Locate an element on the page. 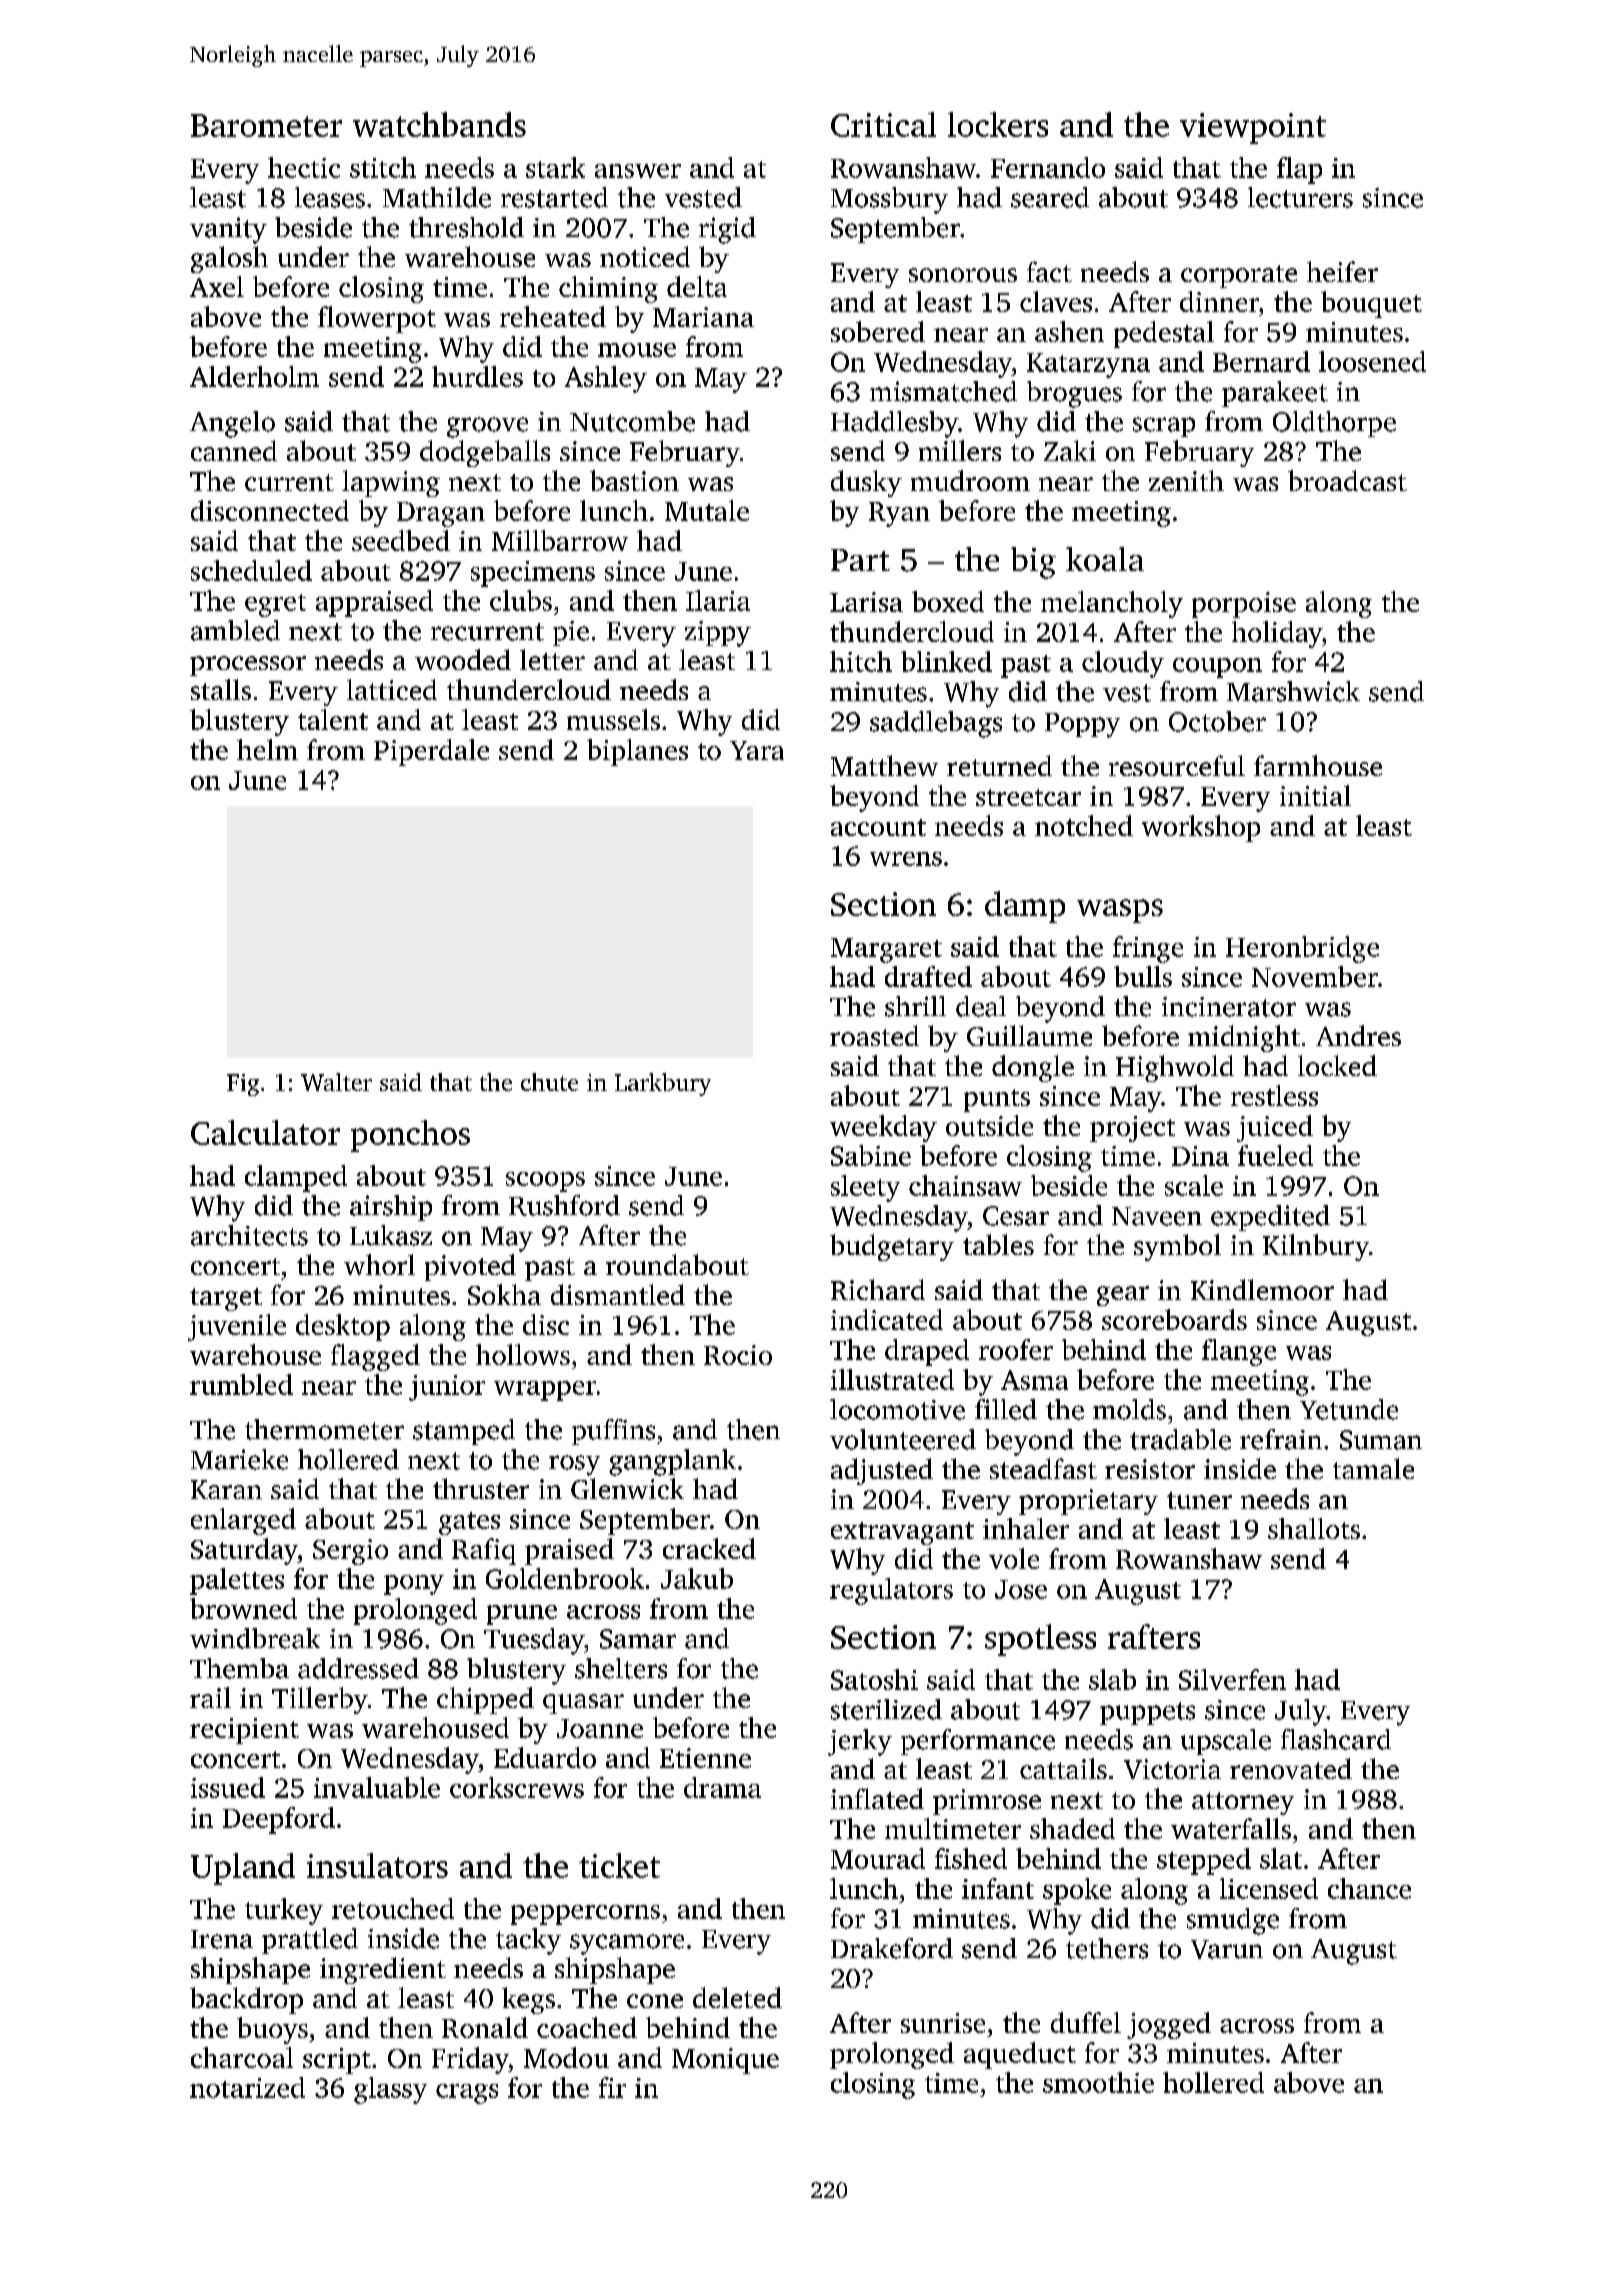 The width and height of the page is (1620, 2292). smoothie is located at coordinates (1098, 2082).
